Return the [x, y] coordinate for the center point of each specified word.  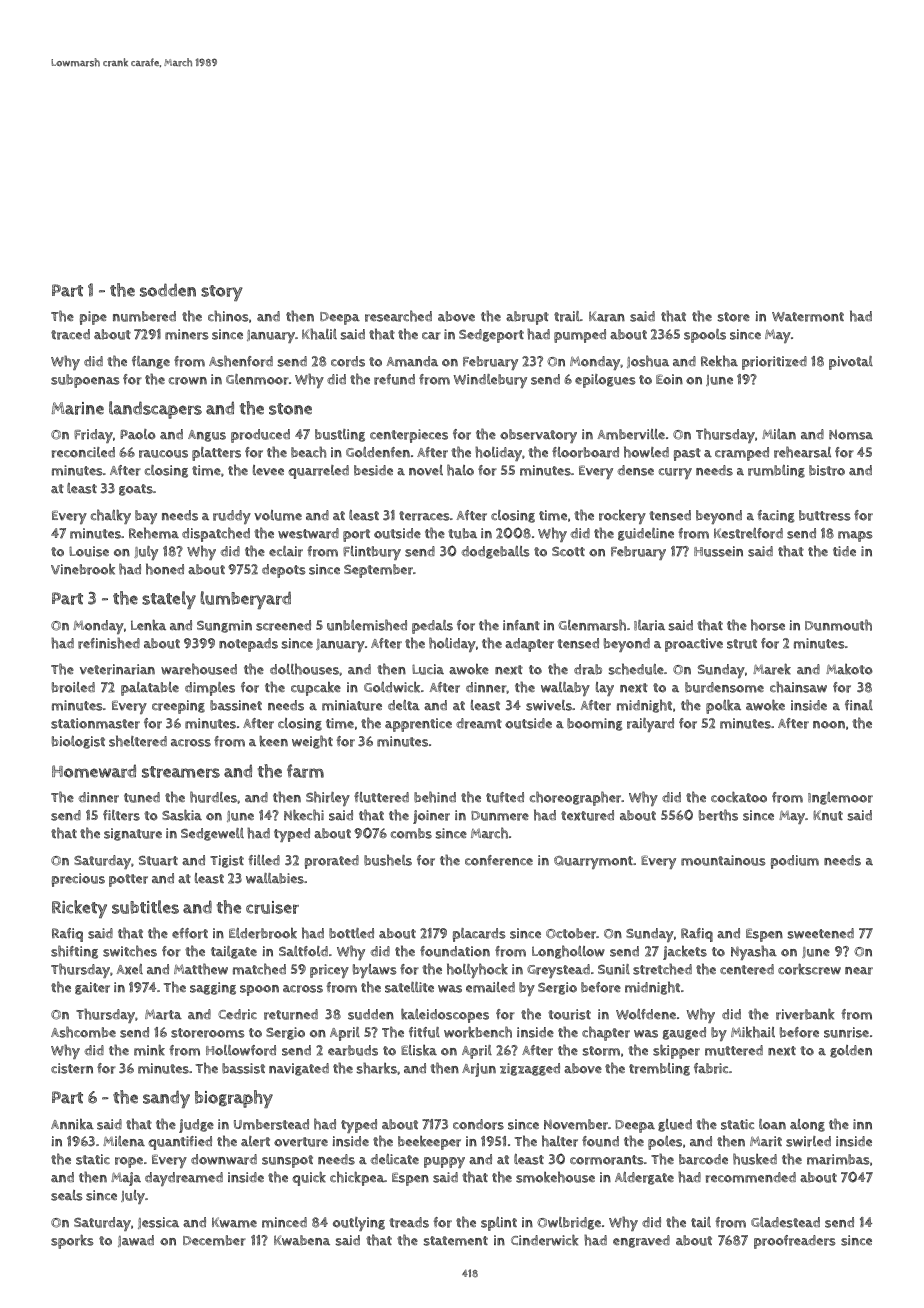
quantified [180, 1143]
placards [479, 935]
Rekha [719, 361]
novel [426, 470]
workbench [478, 1032]
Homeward [94, 771]
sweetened [821, 933]
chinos [228, 316]
